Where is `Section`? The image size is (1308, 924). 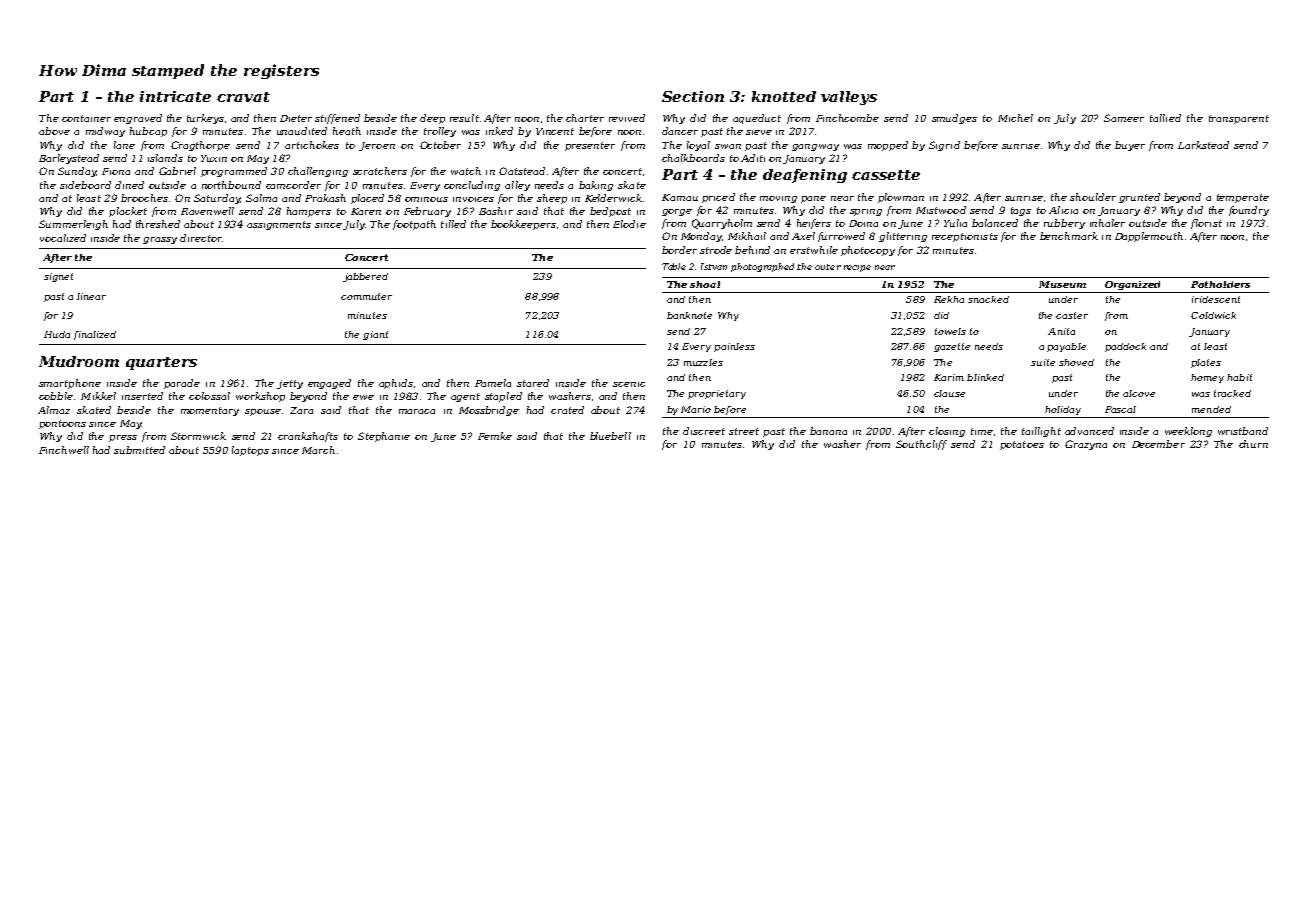
Section is located at coordinates (693, 96).
